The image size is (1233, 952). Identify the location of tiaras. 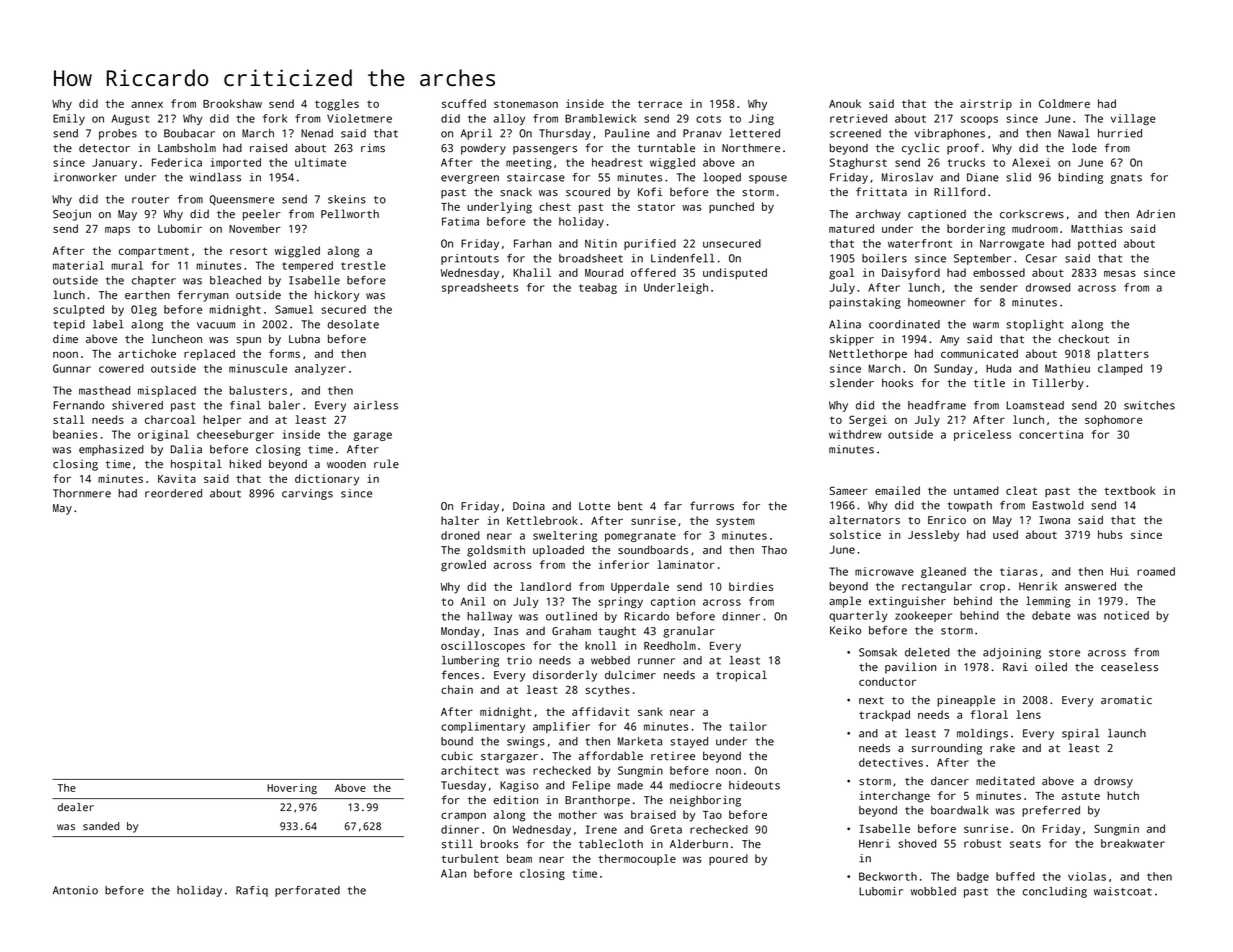
(1018, 571).
